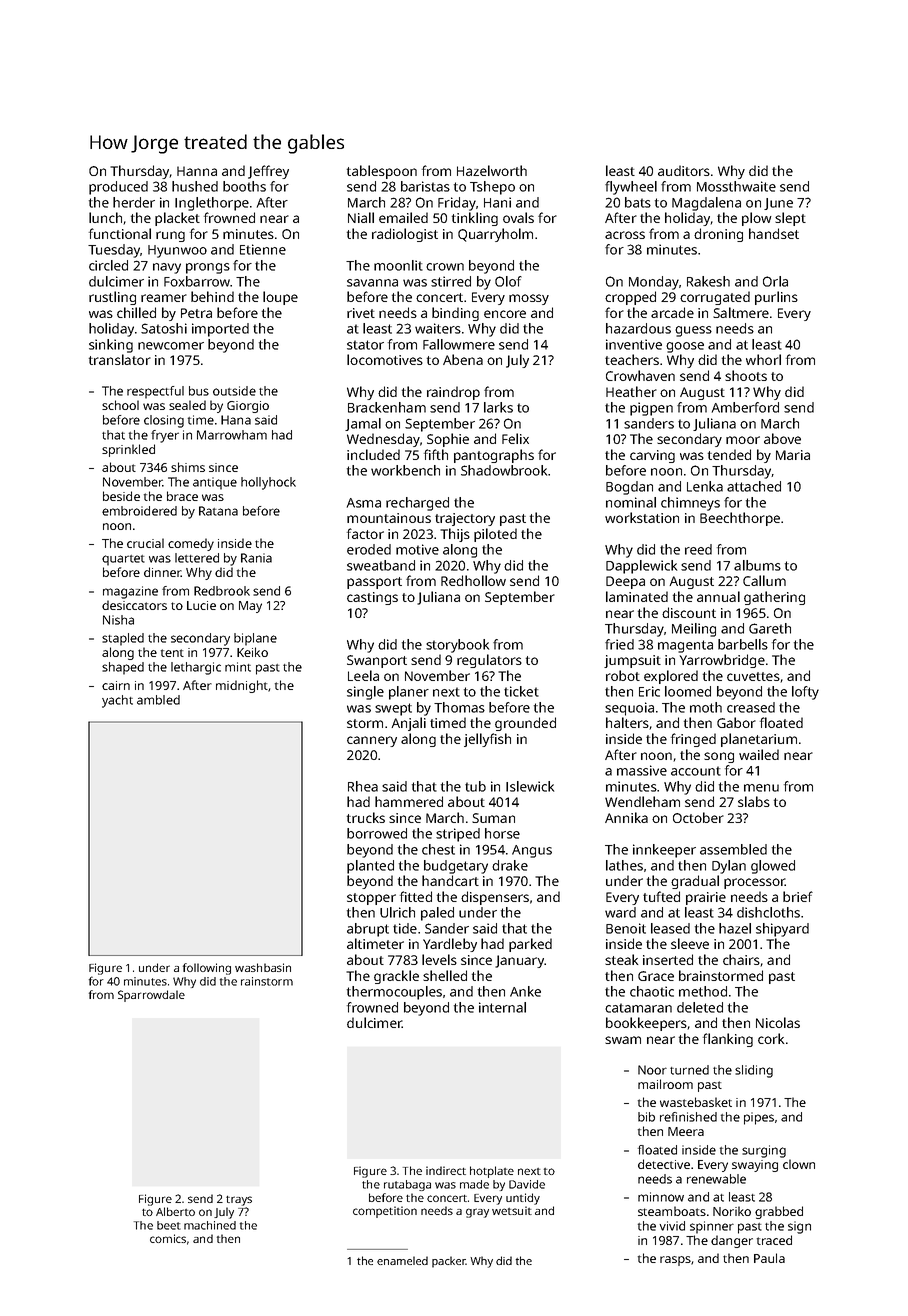  I want to click on Mossthwaite, so click(736, 186).
